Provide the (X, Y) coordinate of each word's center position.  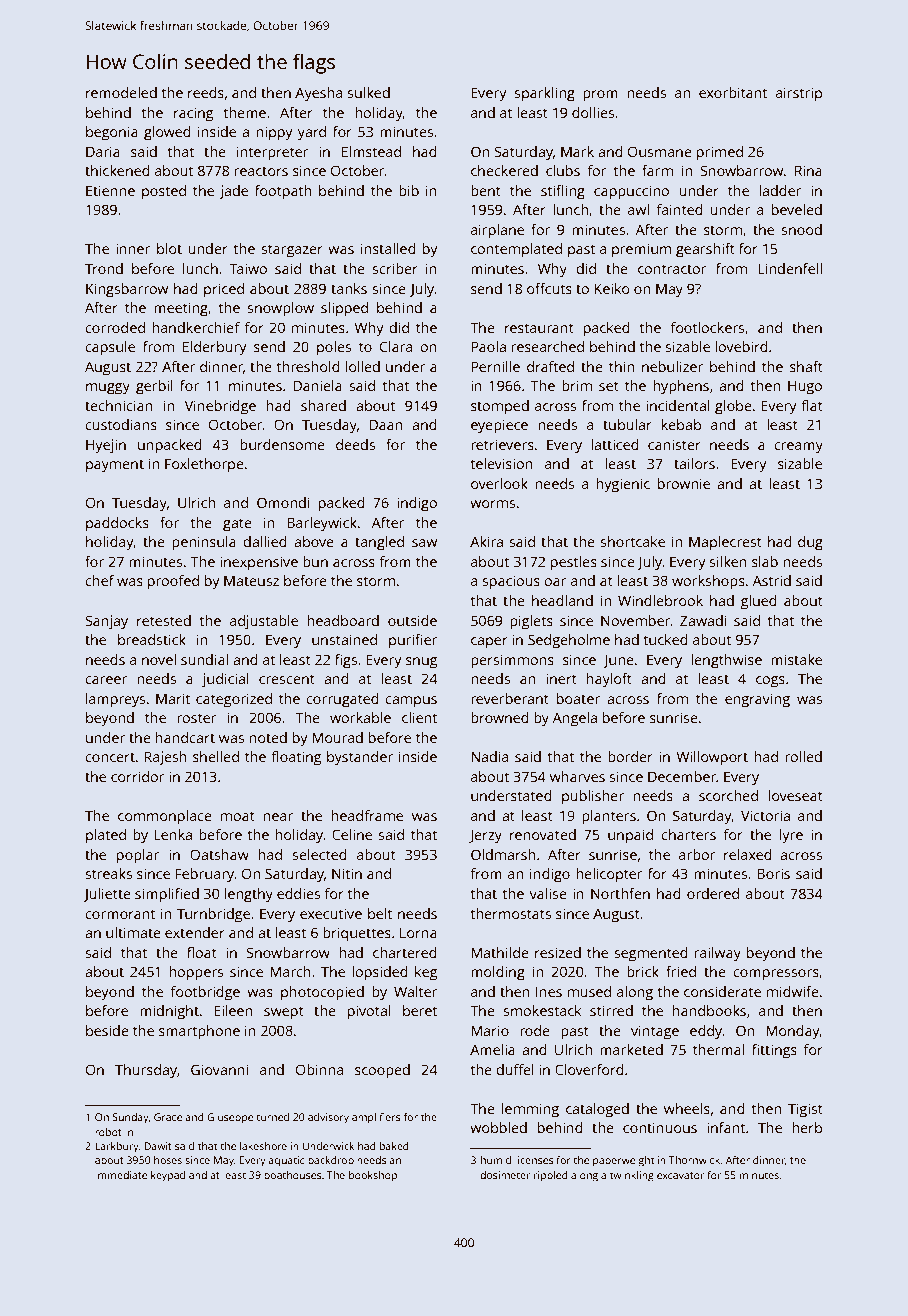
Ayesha (318, 94)
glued (759, 602)
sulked (368, 92)
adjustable (264, 622)
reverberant (510, 698)
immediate (121, 1175)
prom (600, 96)
